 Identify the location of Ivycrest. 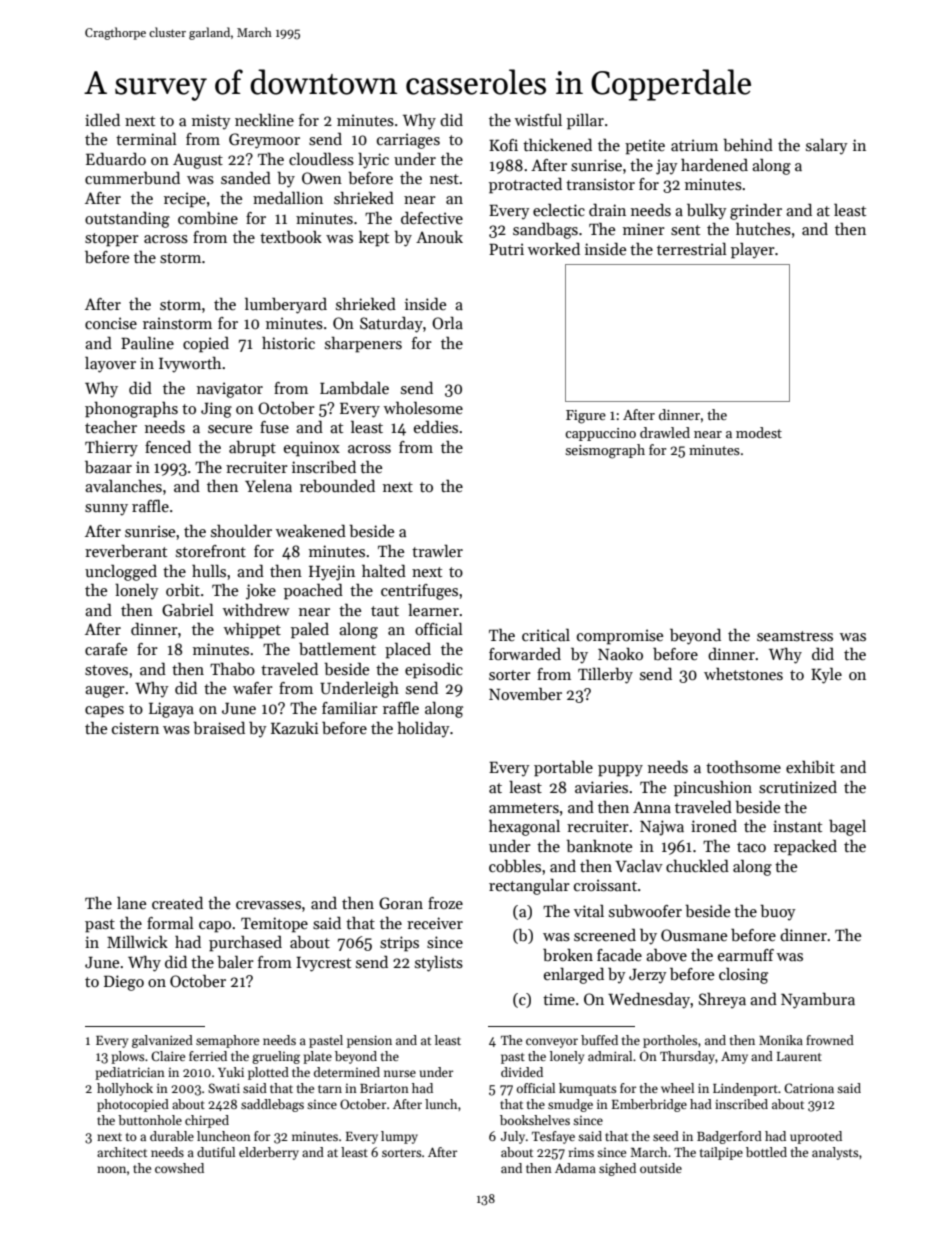
(323, 964).
